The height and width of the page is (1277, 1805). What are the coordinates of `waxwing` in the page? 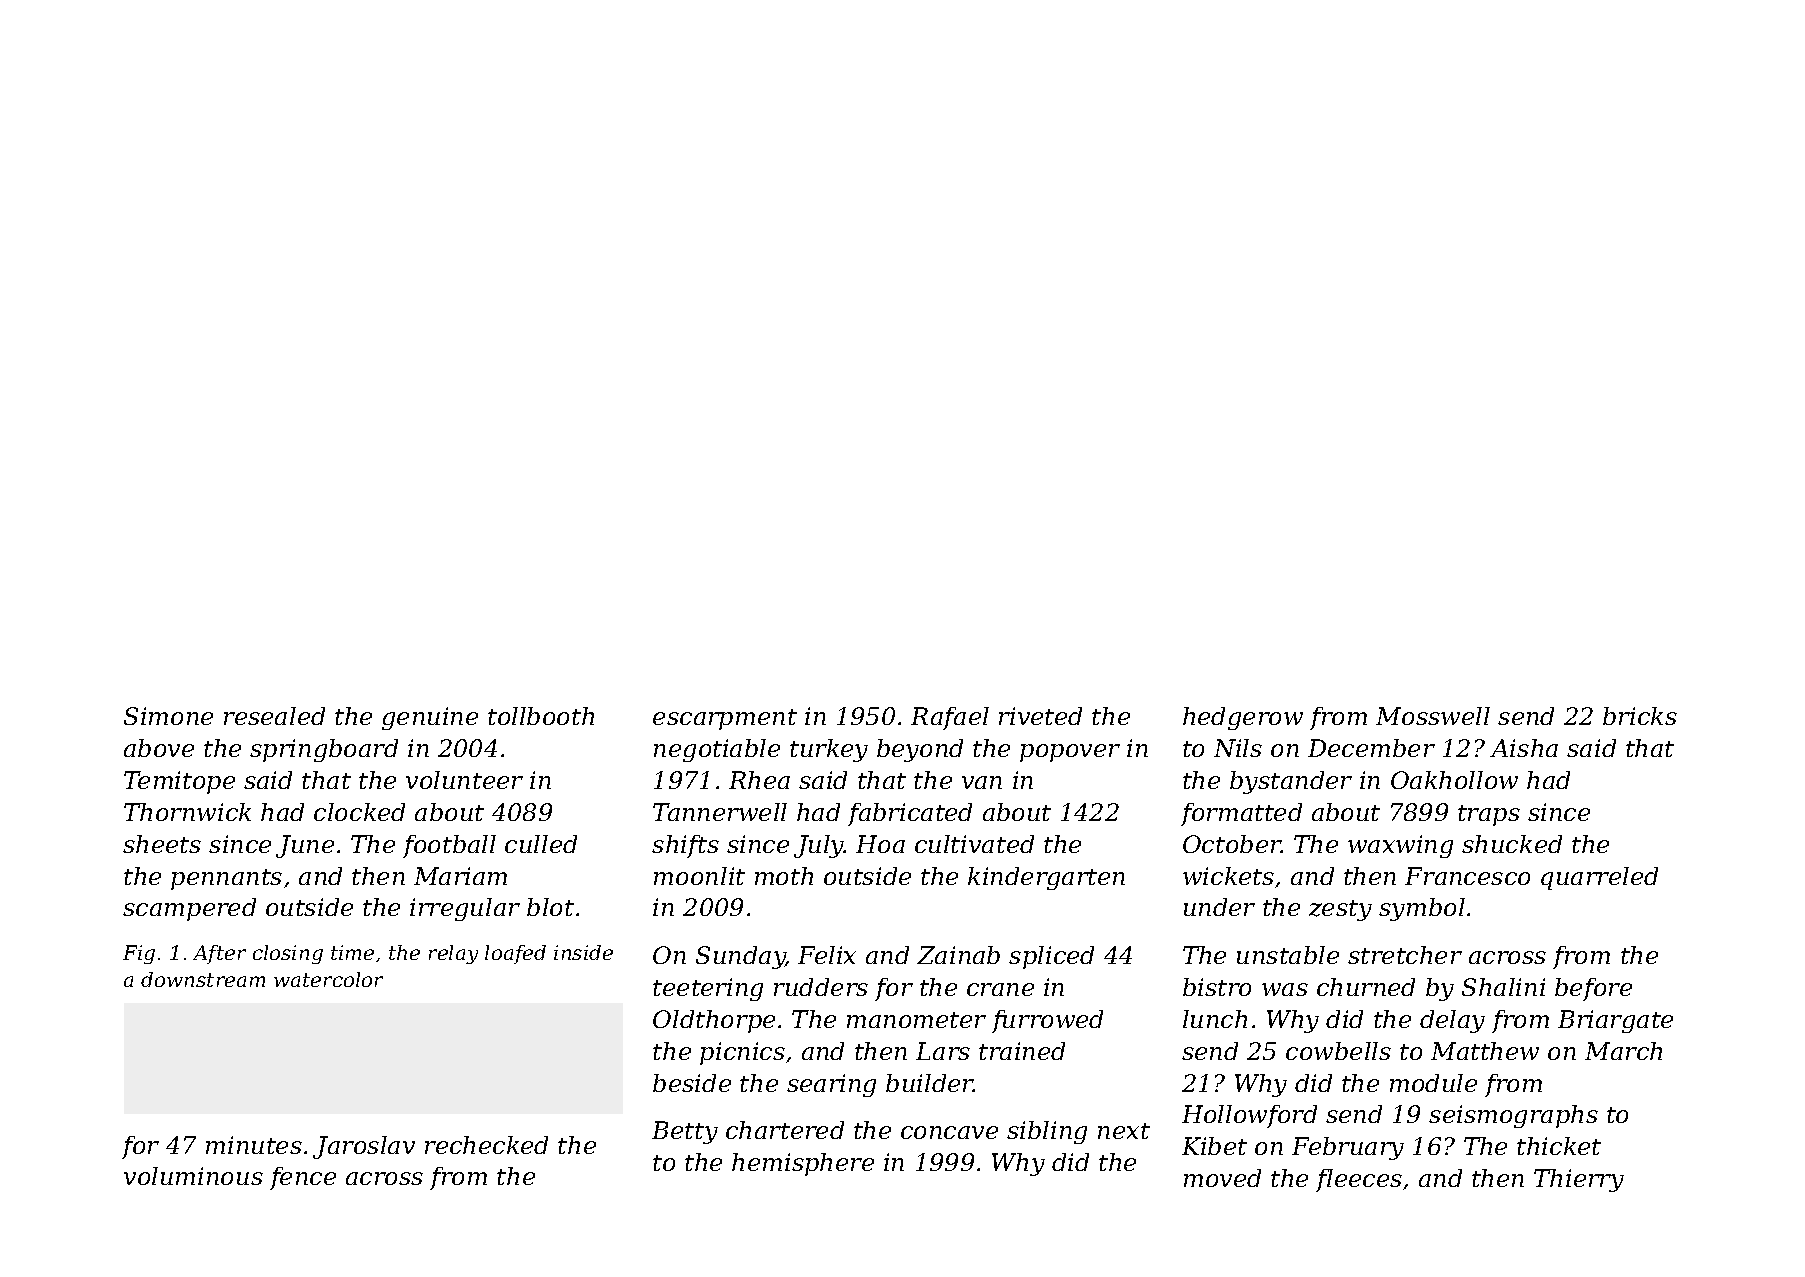 It's located at (1400, 846).
